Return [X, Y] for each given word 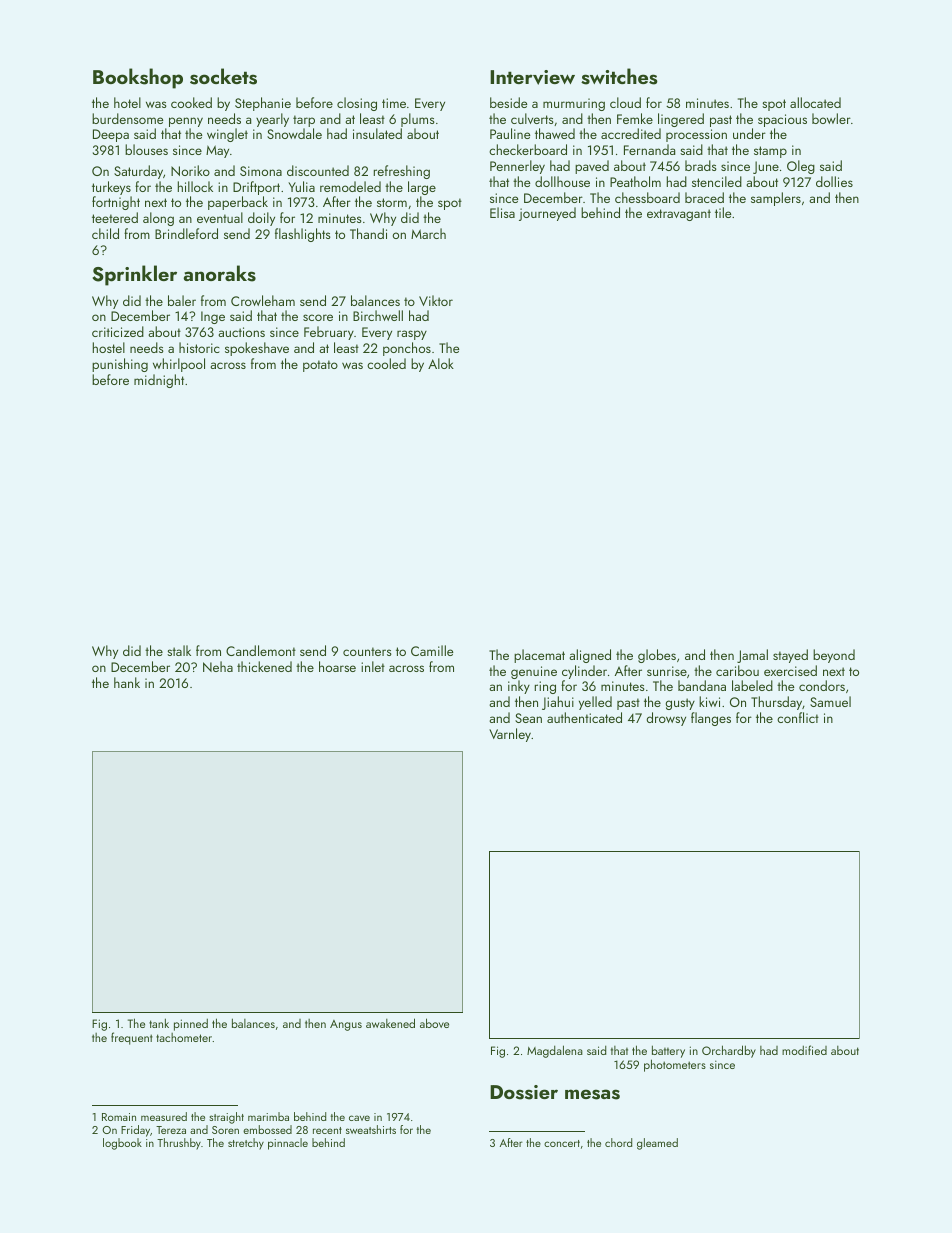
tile [723, 212]
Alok [441, 363]
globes [657, 656]
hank [127, 682]
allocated [815, 102]
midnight [159, 381]
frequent [132, 1038]
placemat [539, 656]
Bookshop [138, 78]
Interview [532, 77]
